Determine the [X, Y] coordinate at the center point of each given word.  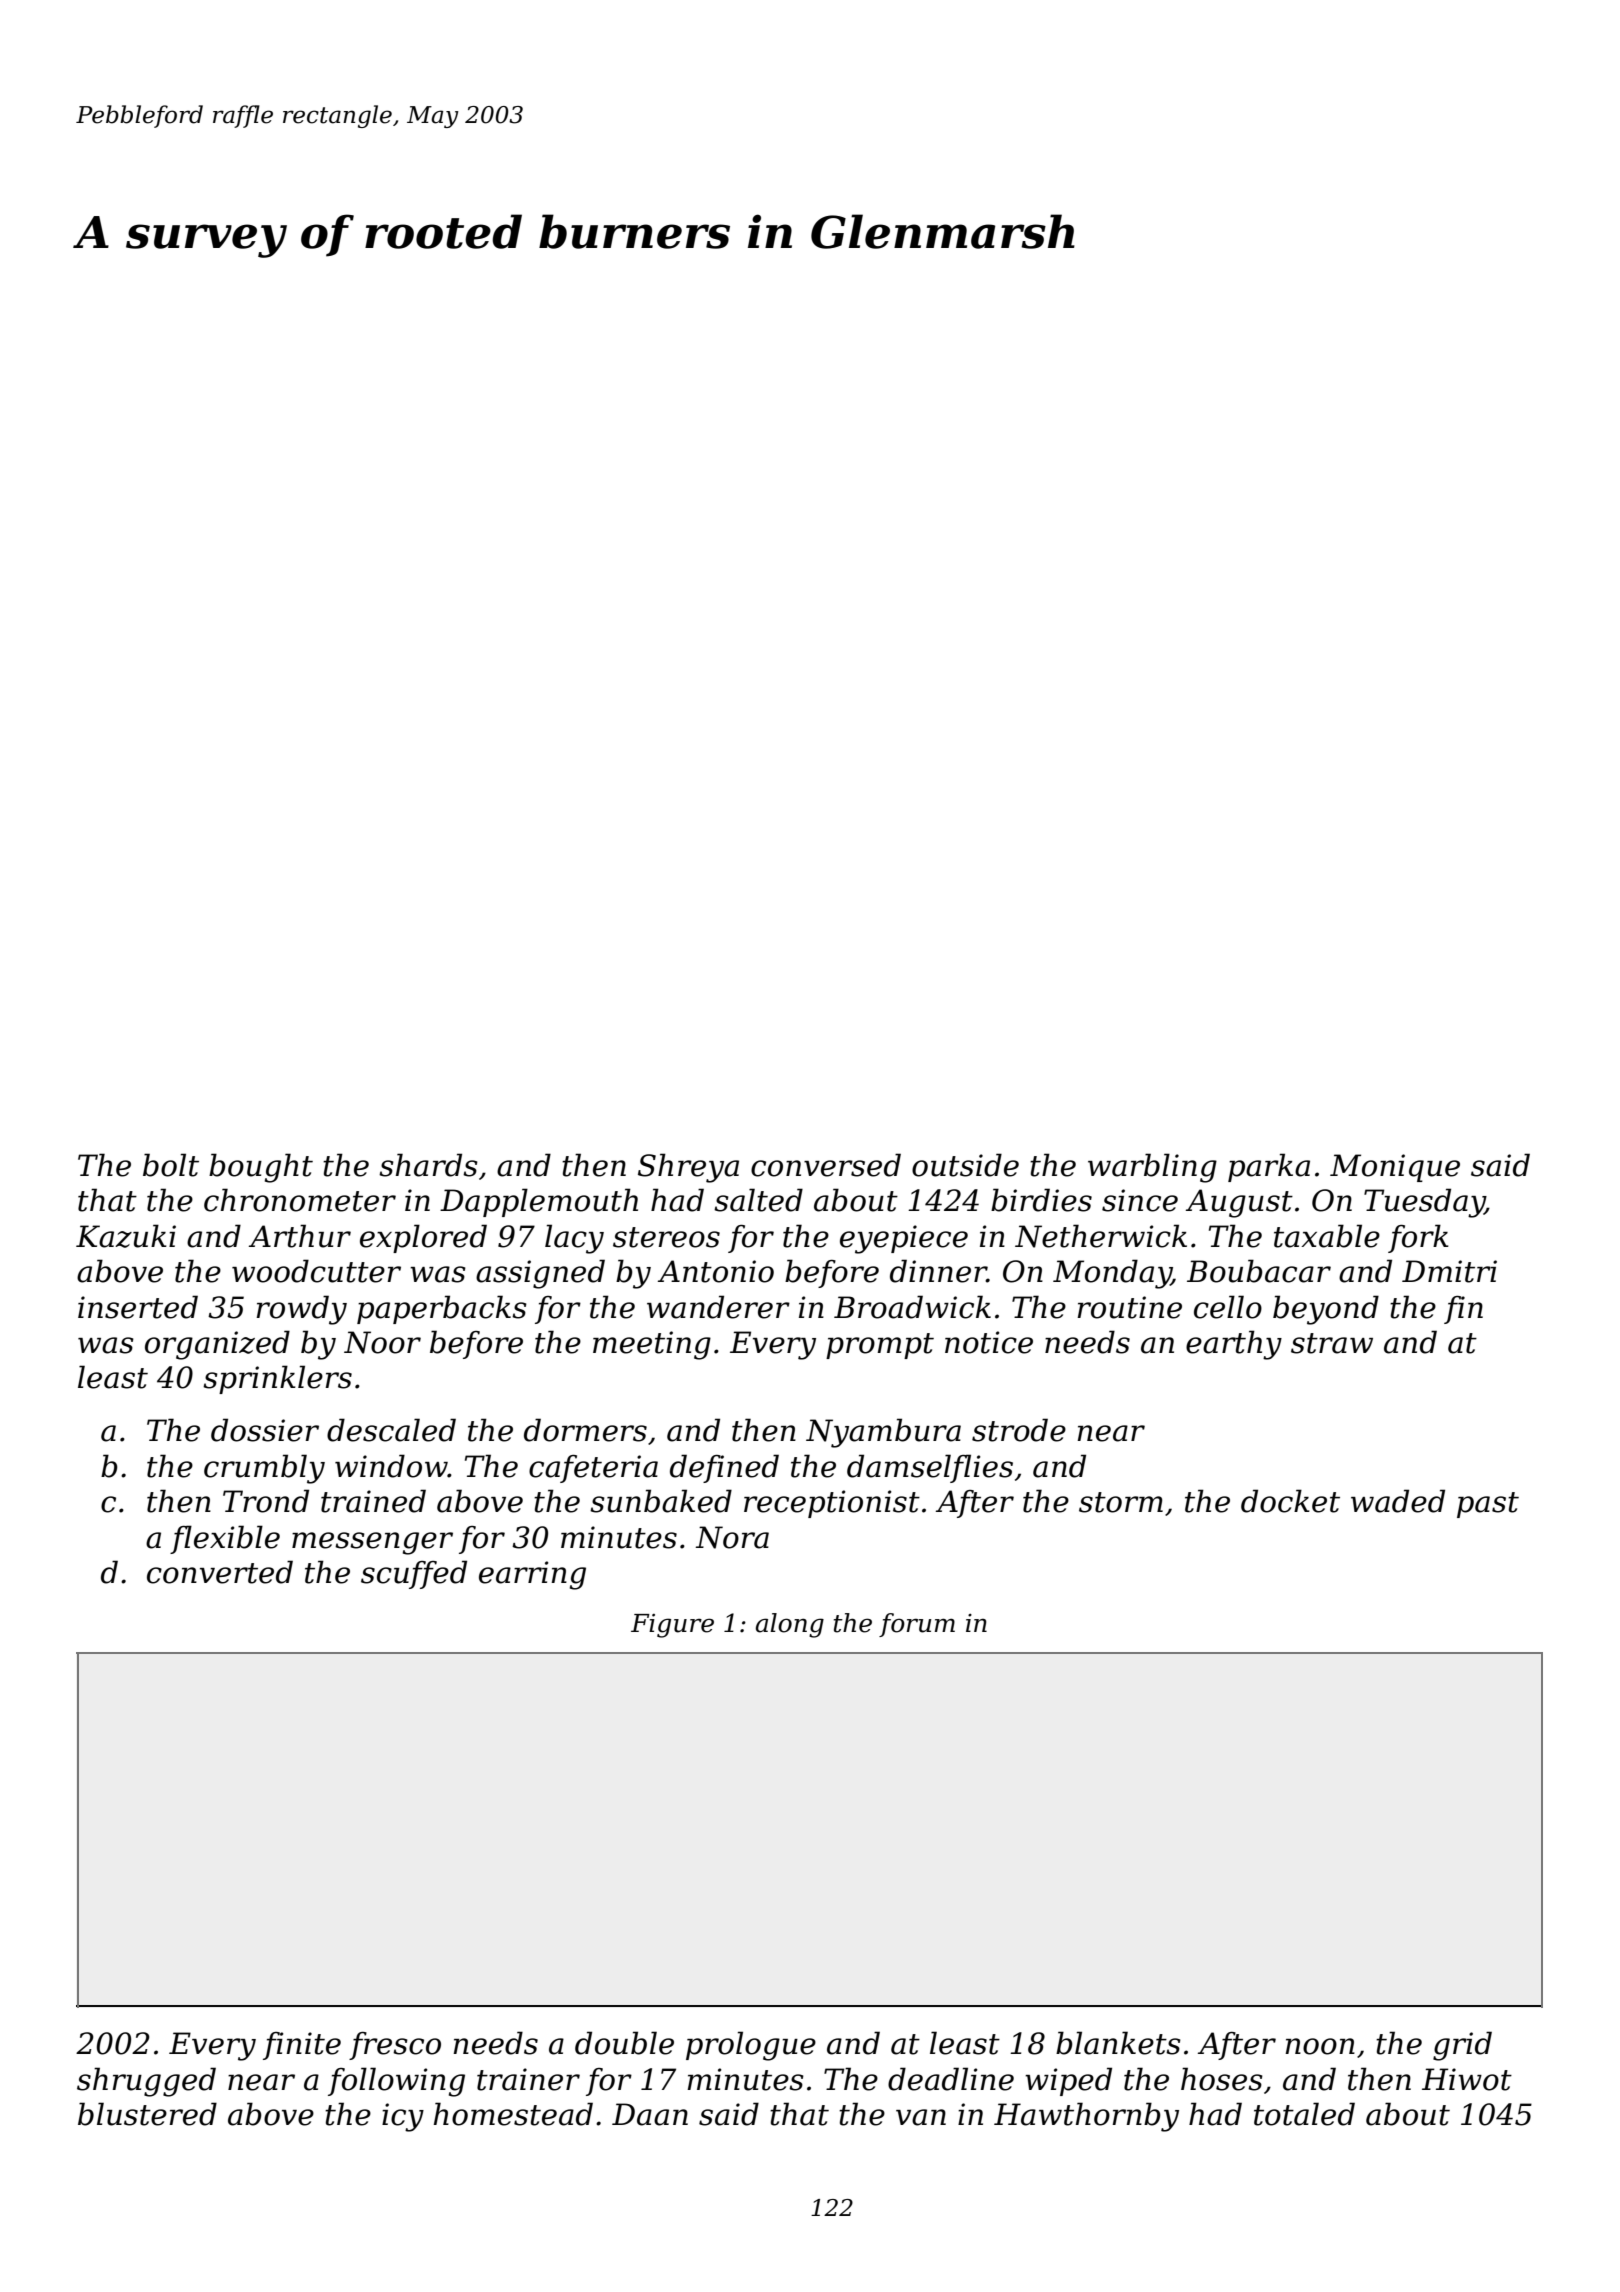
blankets [1118, 2043]
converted [220, 1572]
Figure [672, 1626]
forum [917, 1625]
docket [1290, 1501]
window [391, 1466]
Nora [732, 1537]
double [624, 2043]
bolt [171, 1165]
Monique [1395, 1168]
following [396, 2082]
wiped [1068, 2081]
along [790, 1625]
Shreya [688, 1168]
